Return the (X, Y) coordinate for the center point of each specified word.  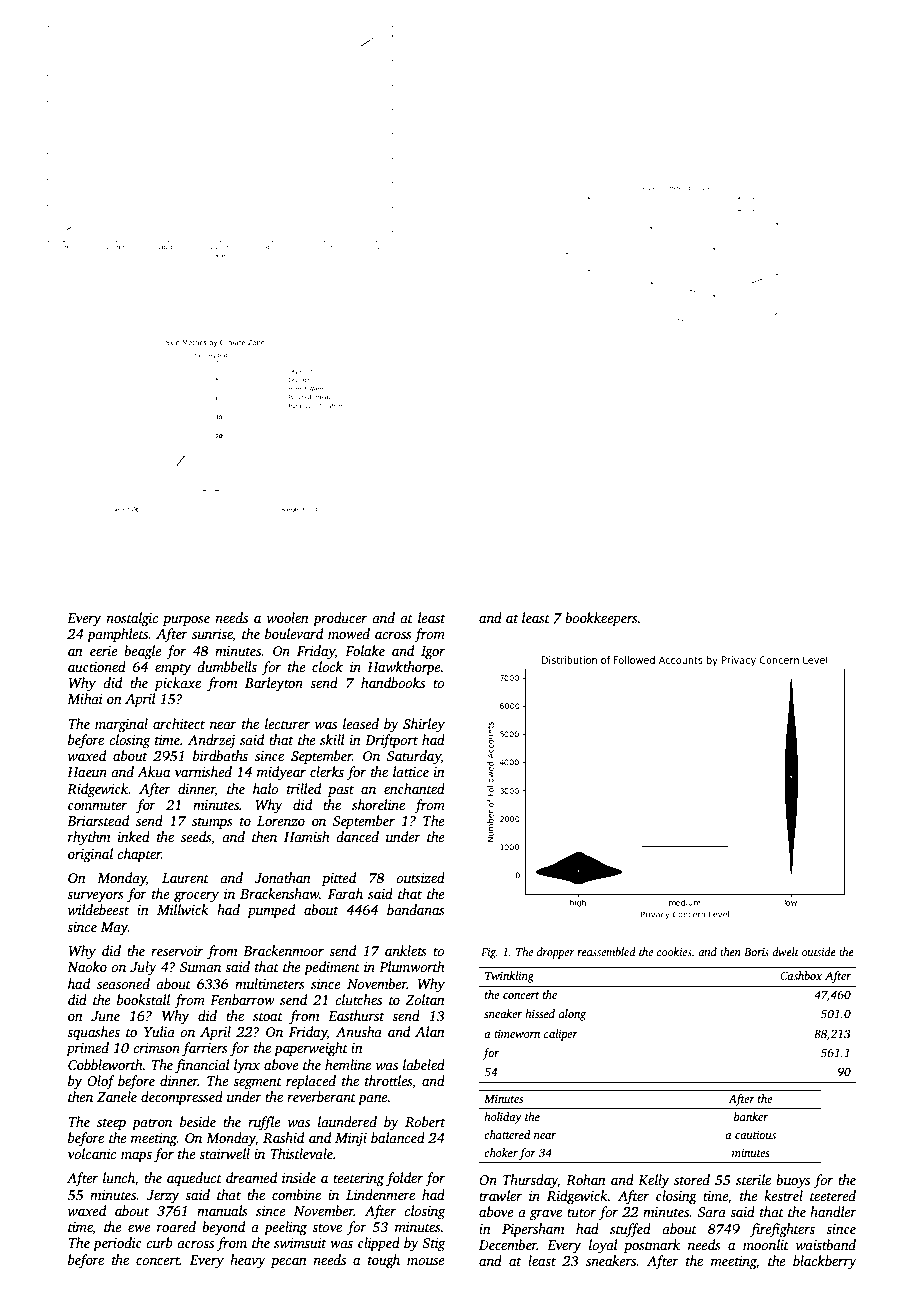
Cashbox (801, 975)
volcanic (92, 1153)
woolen (288, 617)
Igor (433, 652)
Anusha (359, 1031)
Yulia (159, 1031)
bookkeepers (601, 619)
